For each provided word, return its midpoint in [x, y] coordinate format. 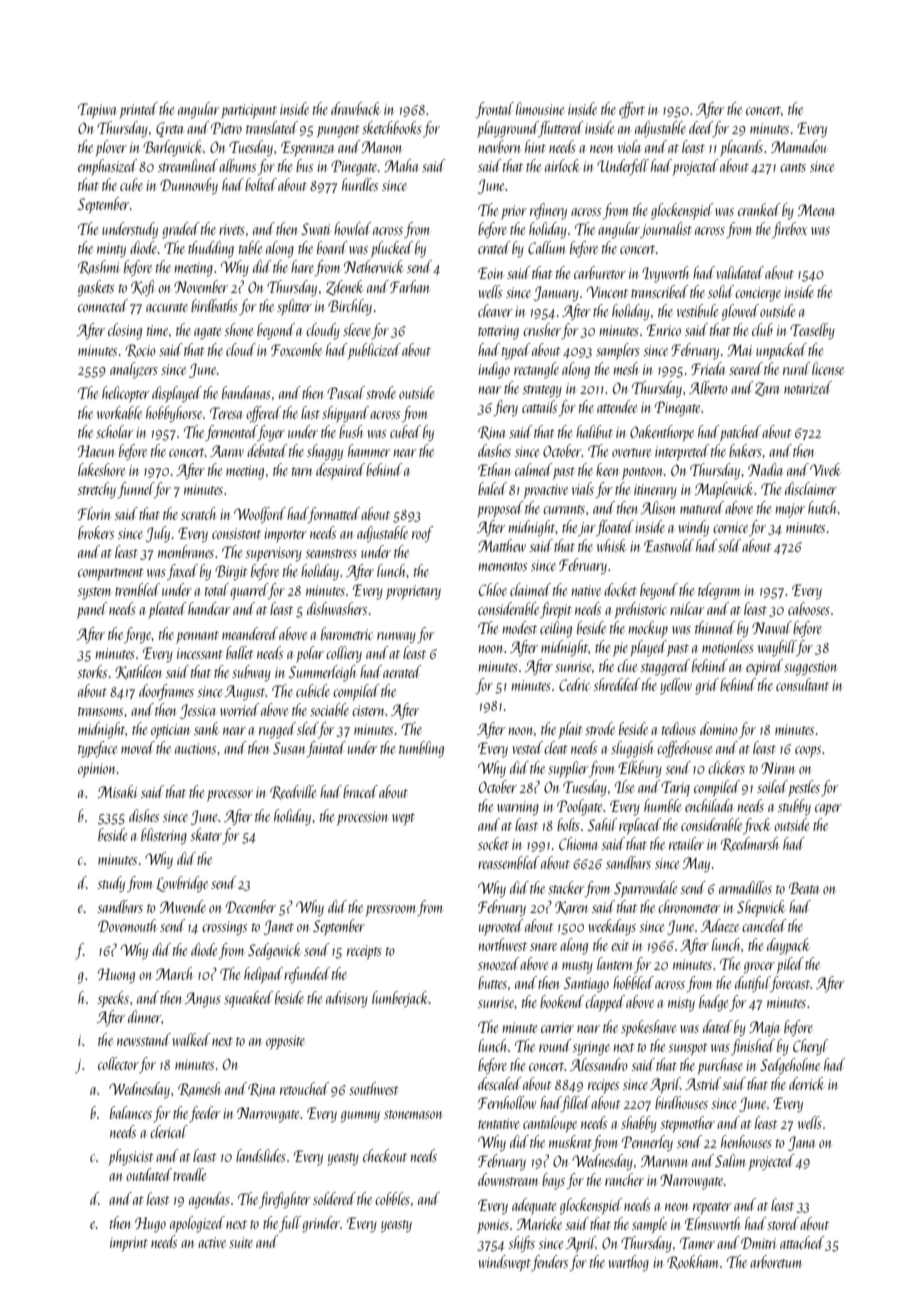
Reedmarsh [749, 844]
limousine [540, 108]
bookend [562, 1001]
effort [632, 110]
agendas [209, 1200]
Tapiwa [97, 111]
